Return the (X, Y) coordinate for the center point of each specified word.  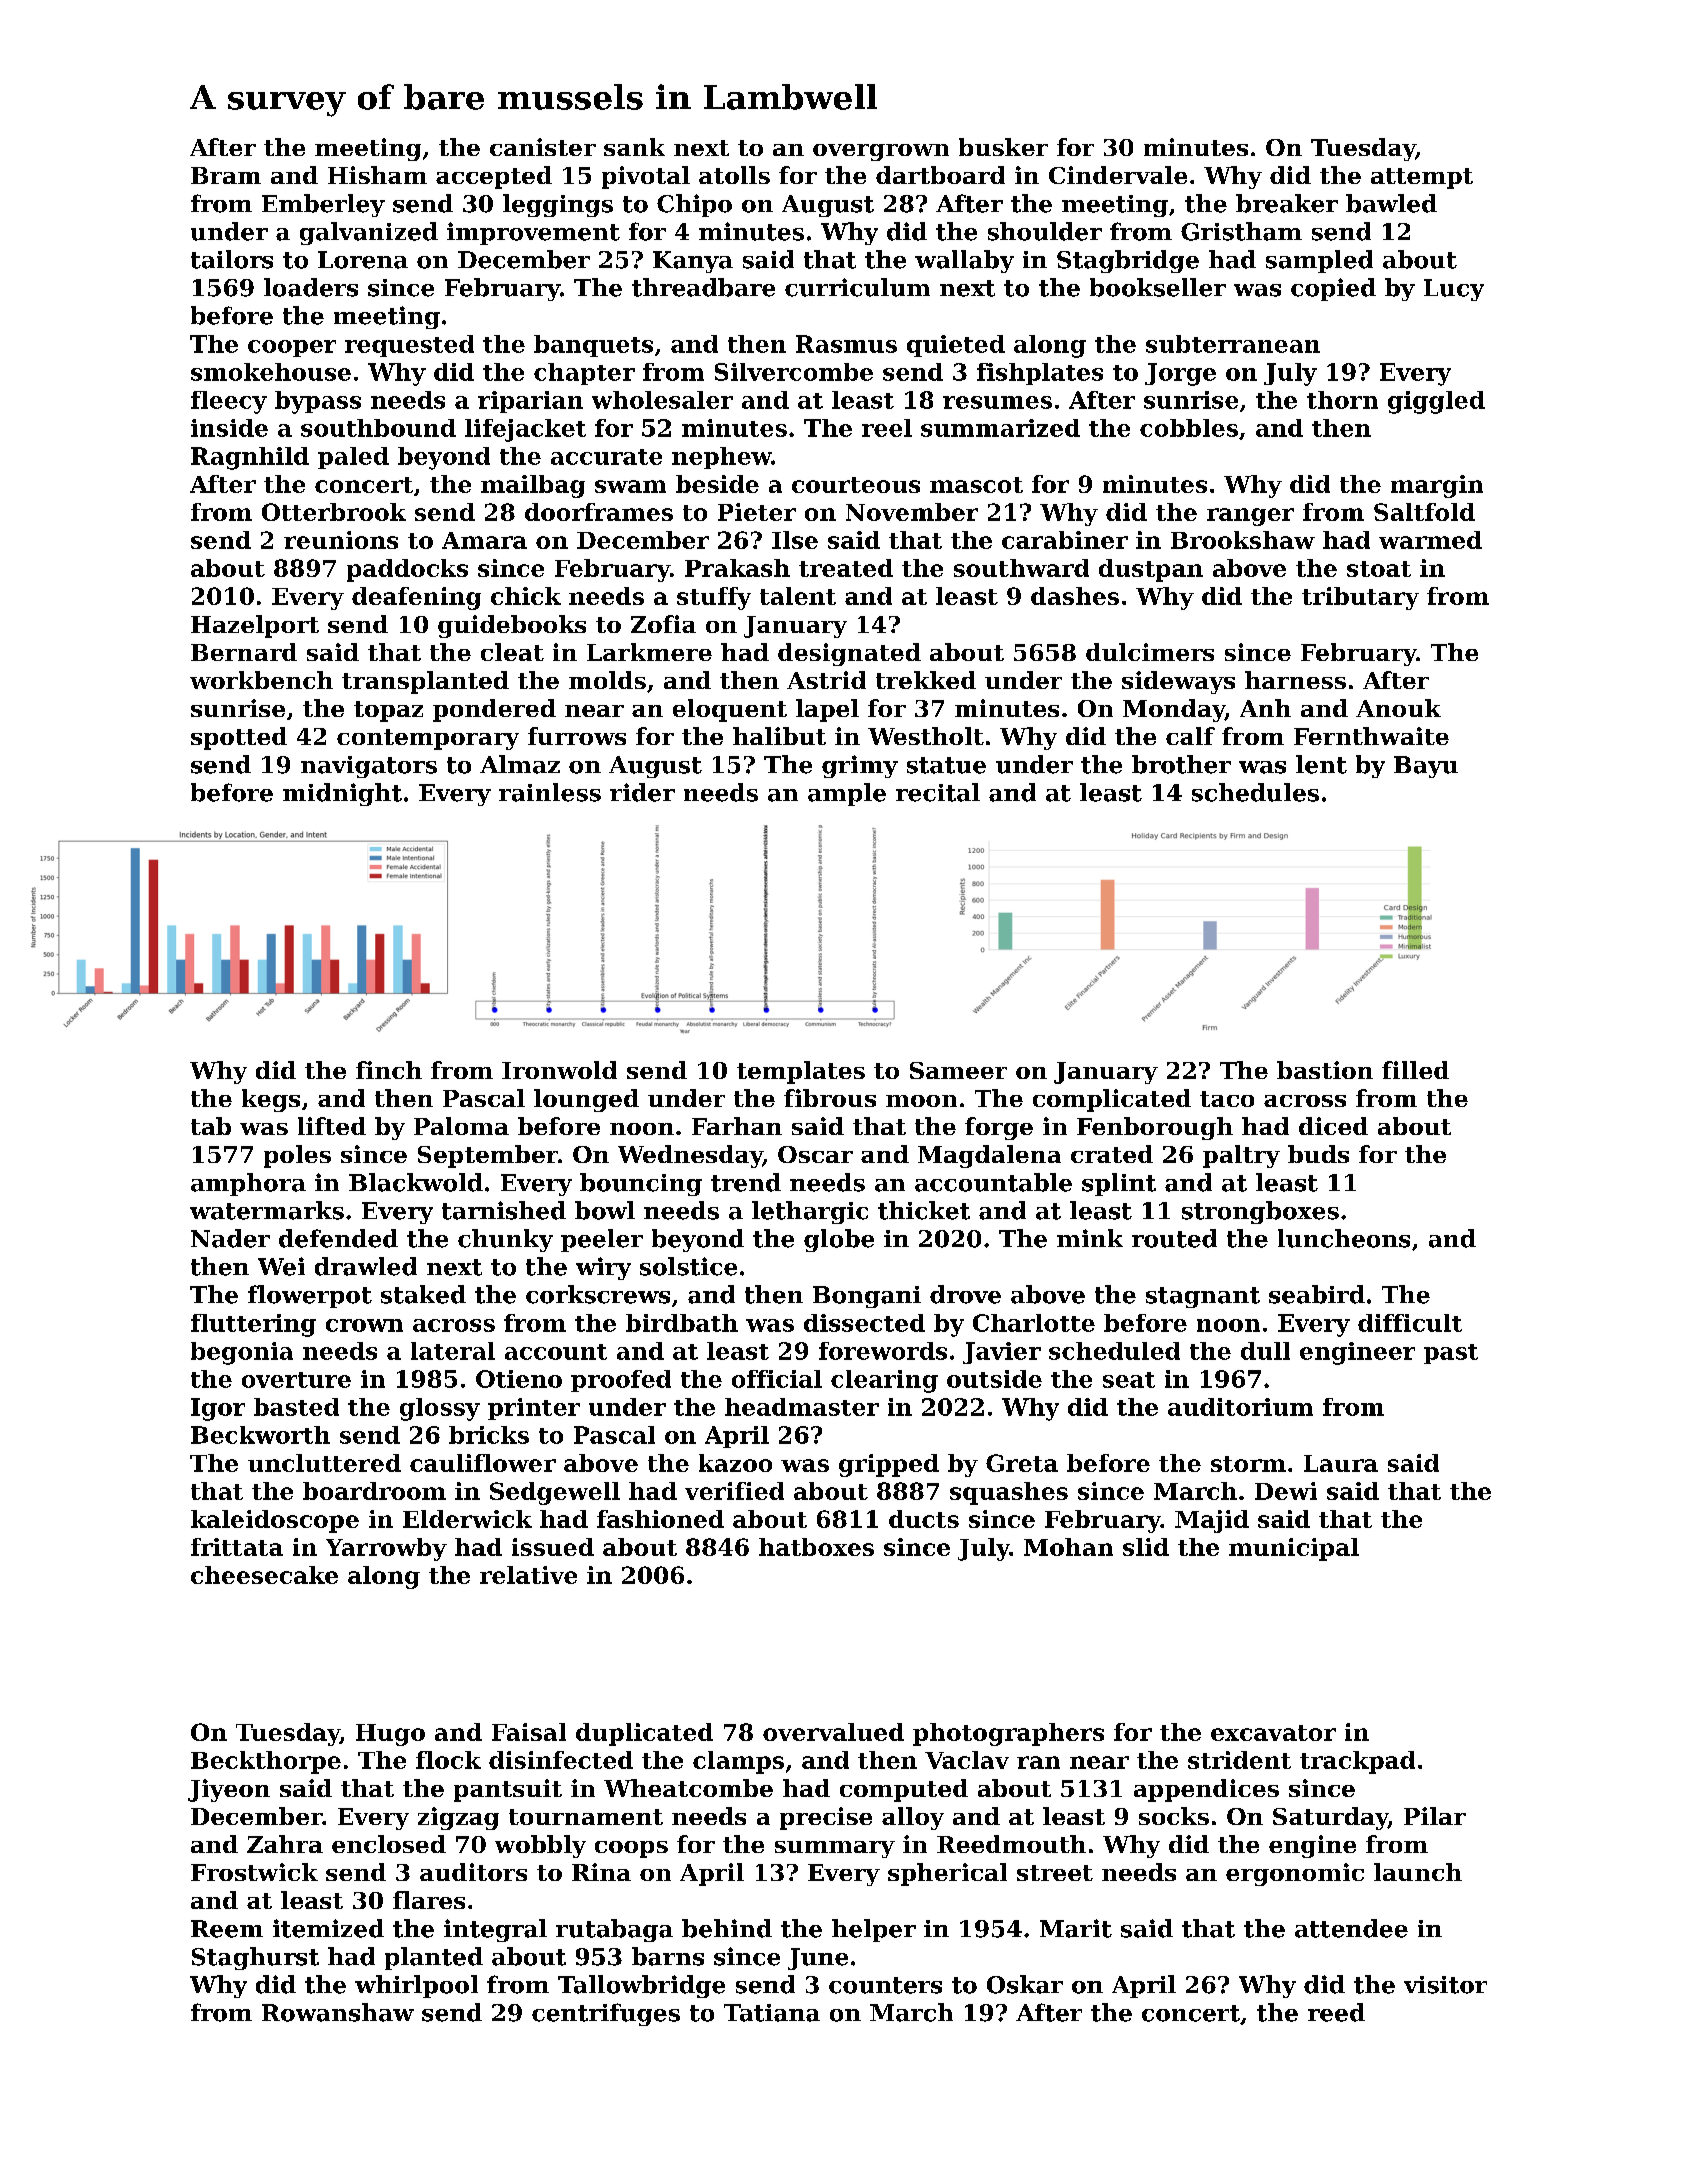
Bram (226, 175)
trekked (926, 680)
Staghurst (255, 1958)
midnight (342, 794)
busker (1003, 147)
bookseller (1158, 287)
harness (1295, 680)
